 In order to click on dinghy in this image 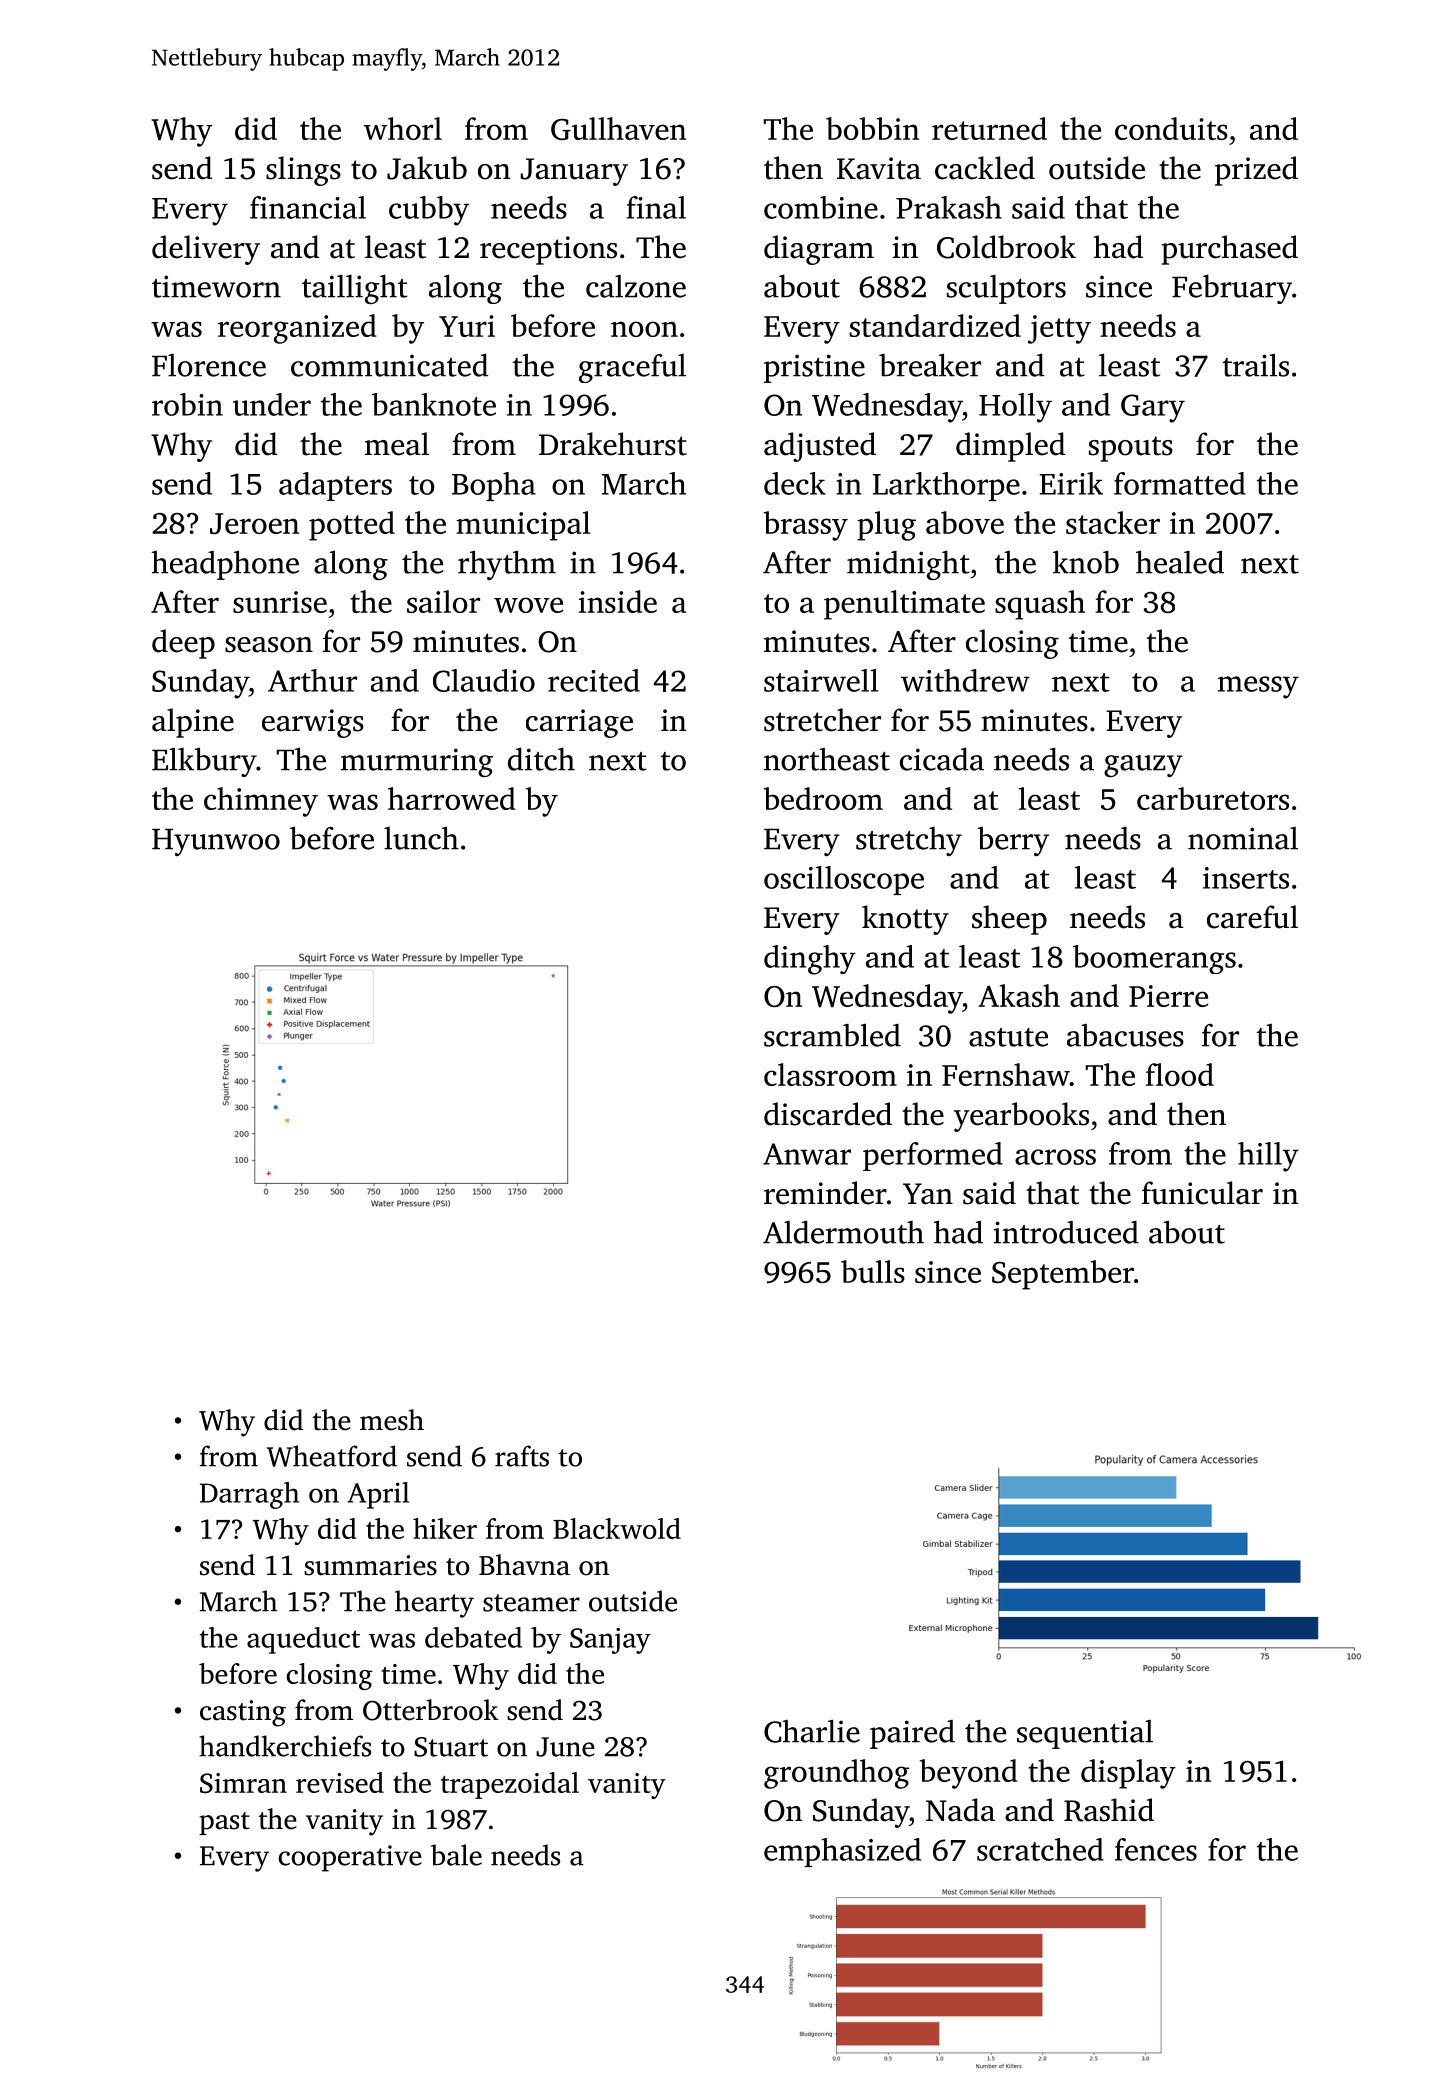, I will do `click(810, 960)`.
